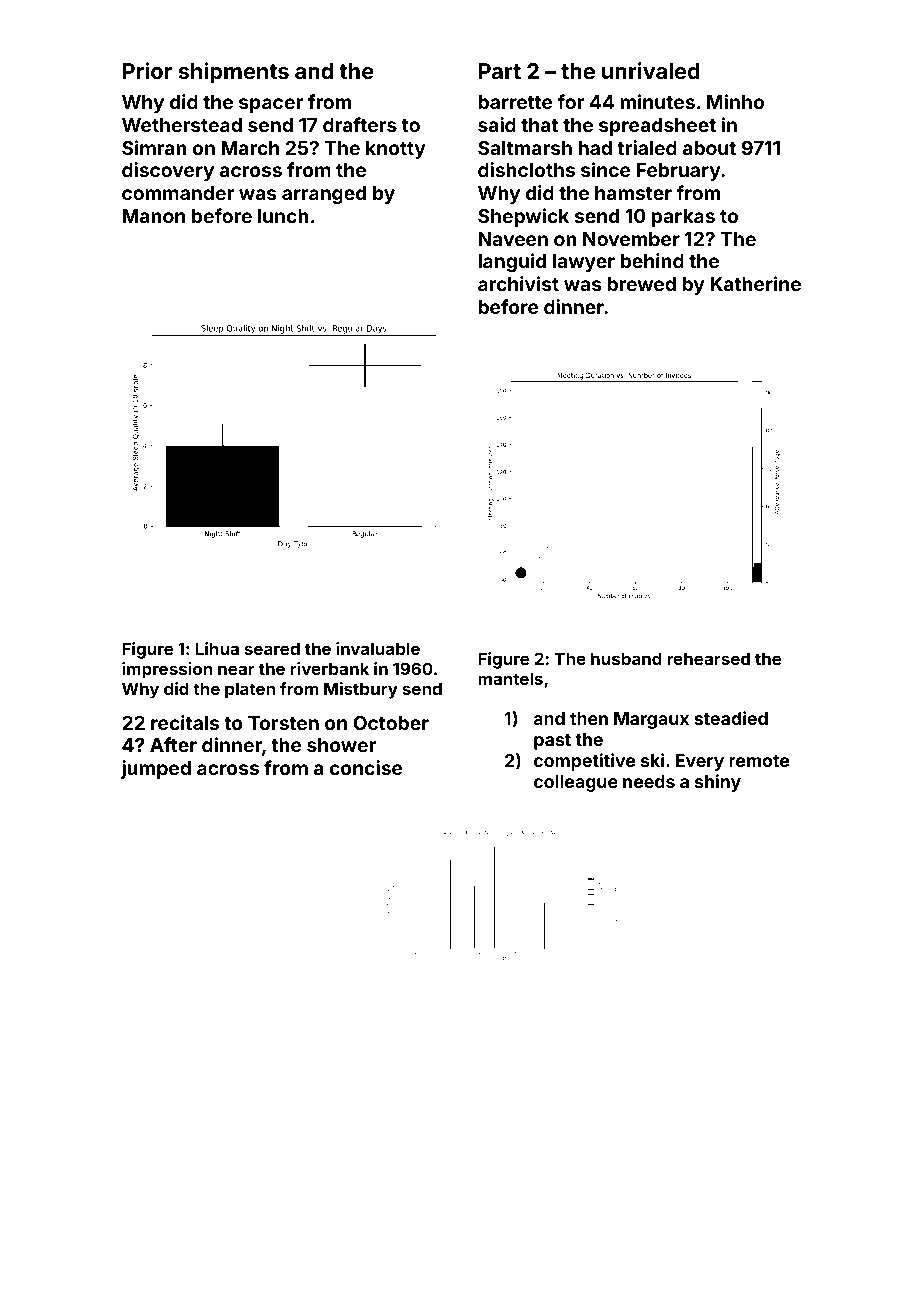  What do you see at coordinates (651, 70) in the document?
I see `unrivaled` at bounding box center [651, 70].
